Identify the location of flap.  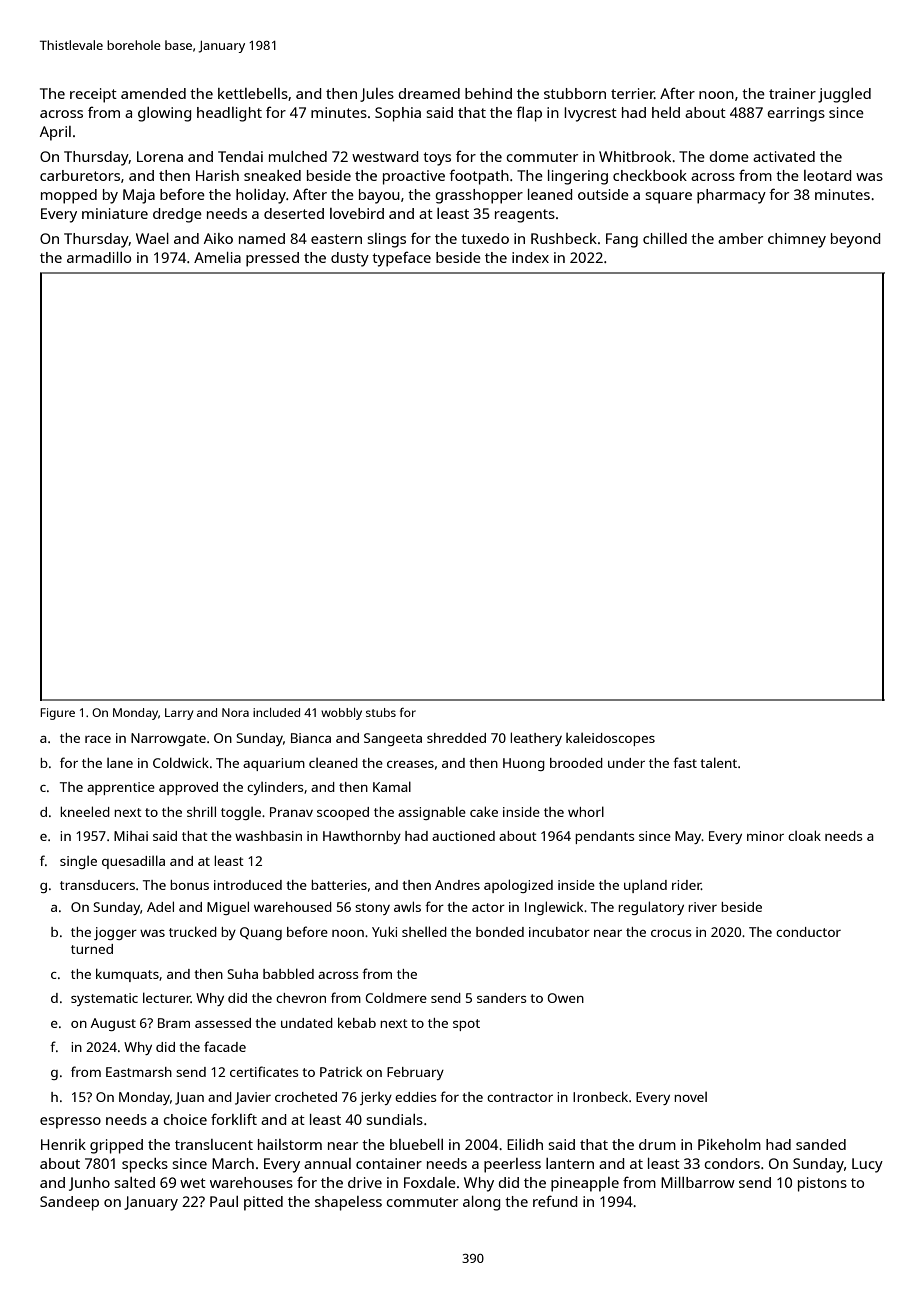
(529, 114).
